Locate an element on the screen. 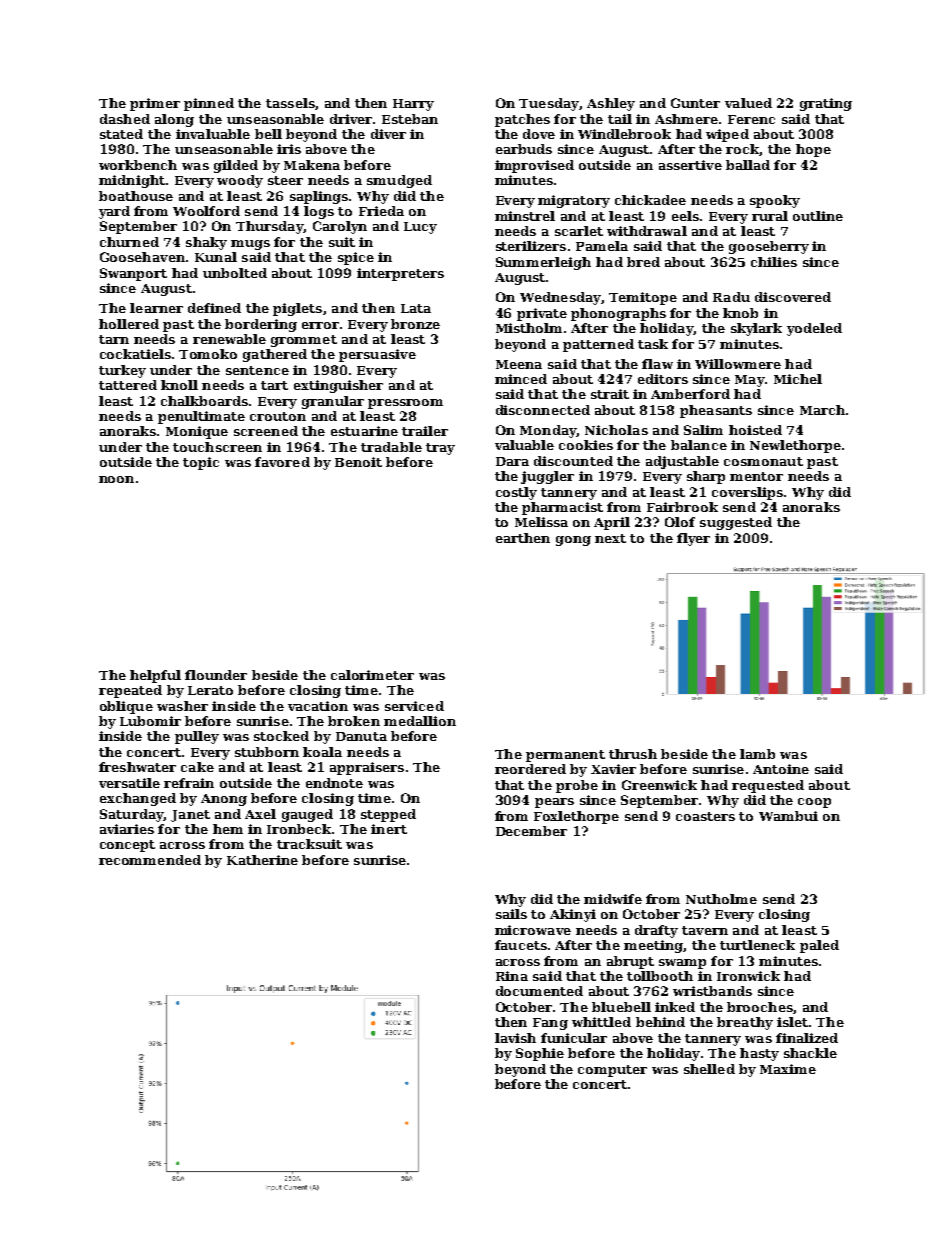 The height and width of the screenshot is (1233, 952). assertive is located at coordinates (690, 165).
